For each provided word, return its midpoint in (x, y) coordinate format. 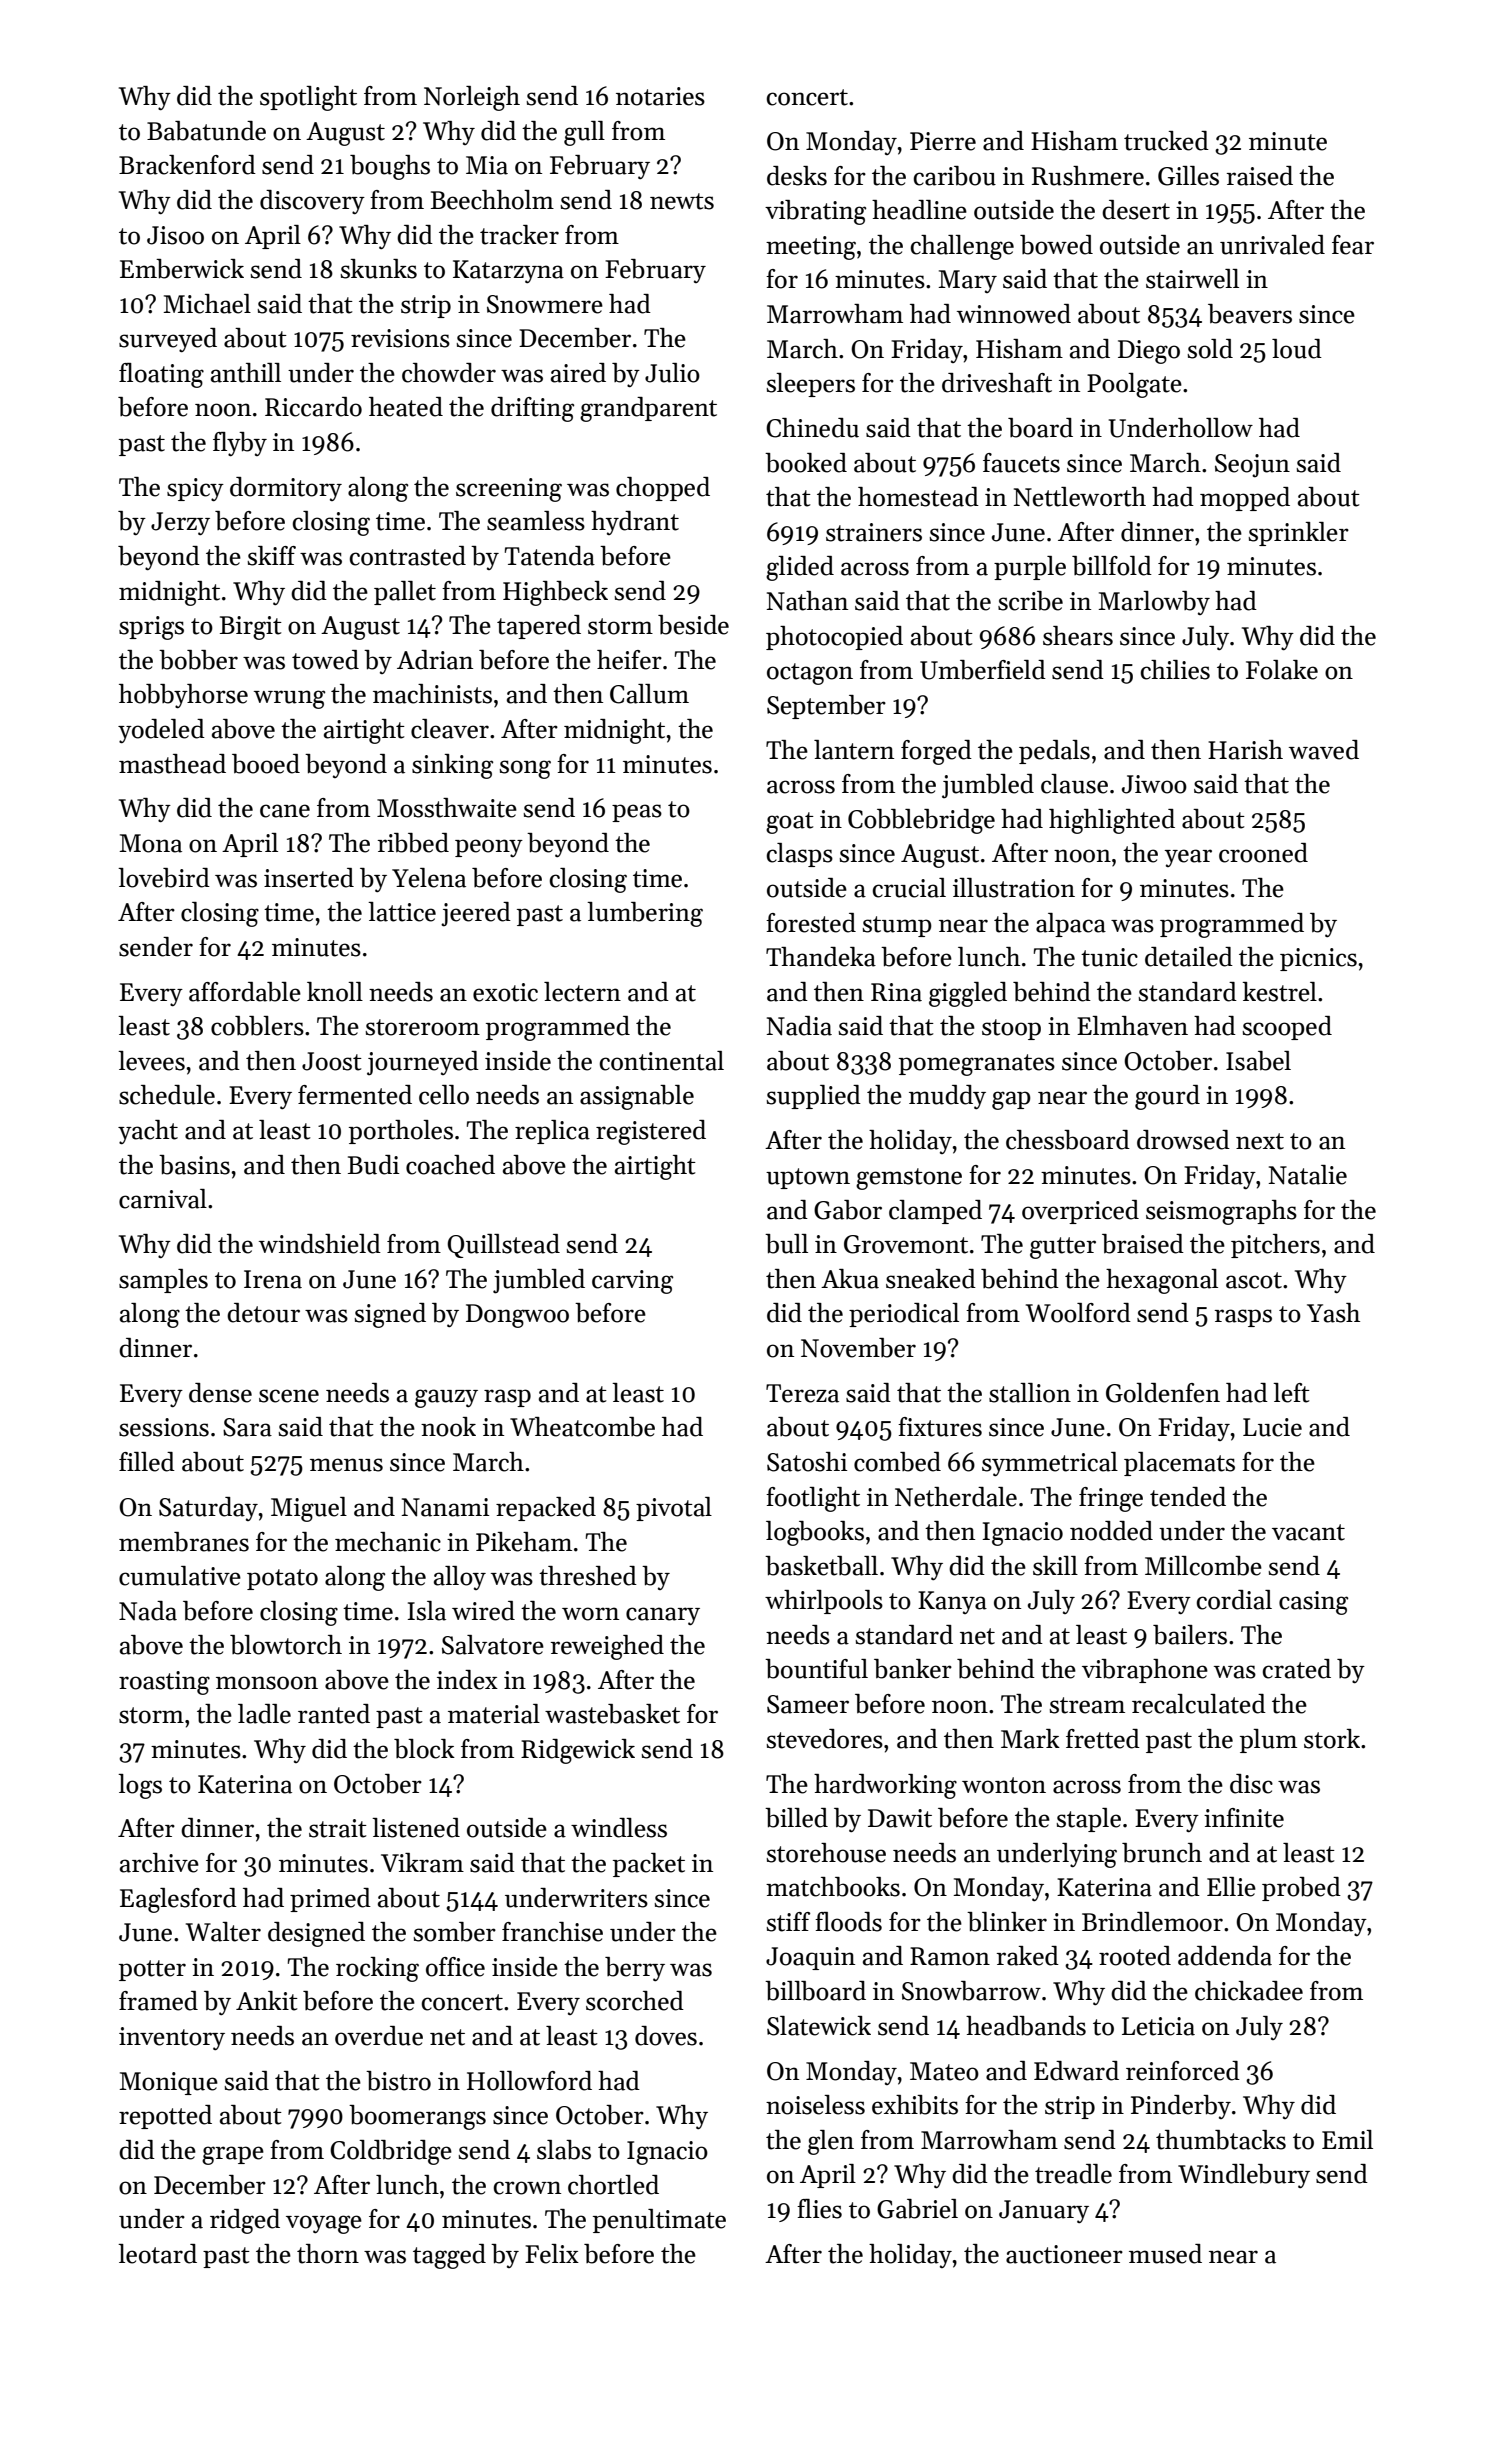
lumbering (645, 914)
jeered (476, 914)
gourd (1167, 1097)
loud (1297, 349)
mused (1165, 2254)
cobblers (257, 1026)
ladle (264, 1714)
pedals (1054, 752)
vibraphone (1145, 1671)
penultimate (659, 2221)
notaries (660, 96)
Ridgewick (578, 1751)
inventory (172, 2038)
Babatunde (206, 131)
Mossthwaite (447, 808)
